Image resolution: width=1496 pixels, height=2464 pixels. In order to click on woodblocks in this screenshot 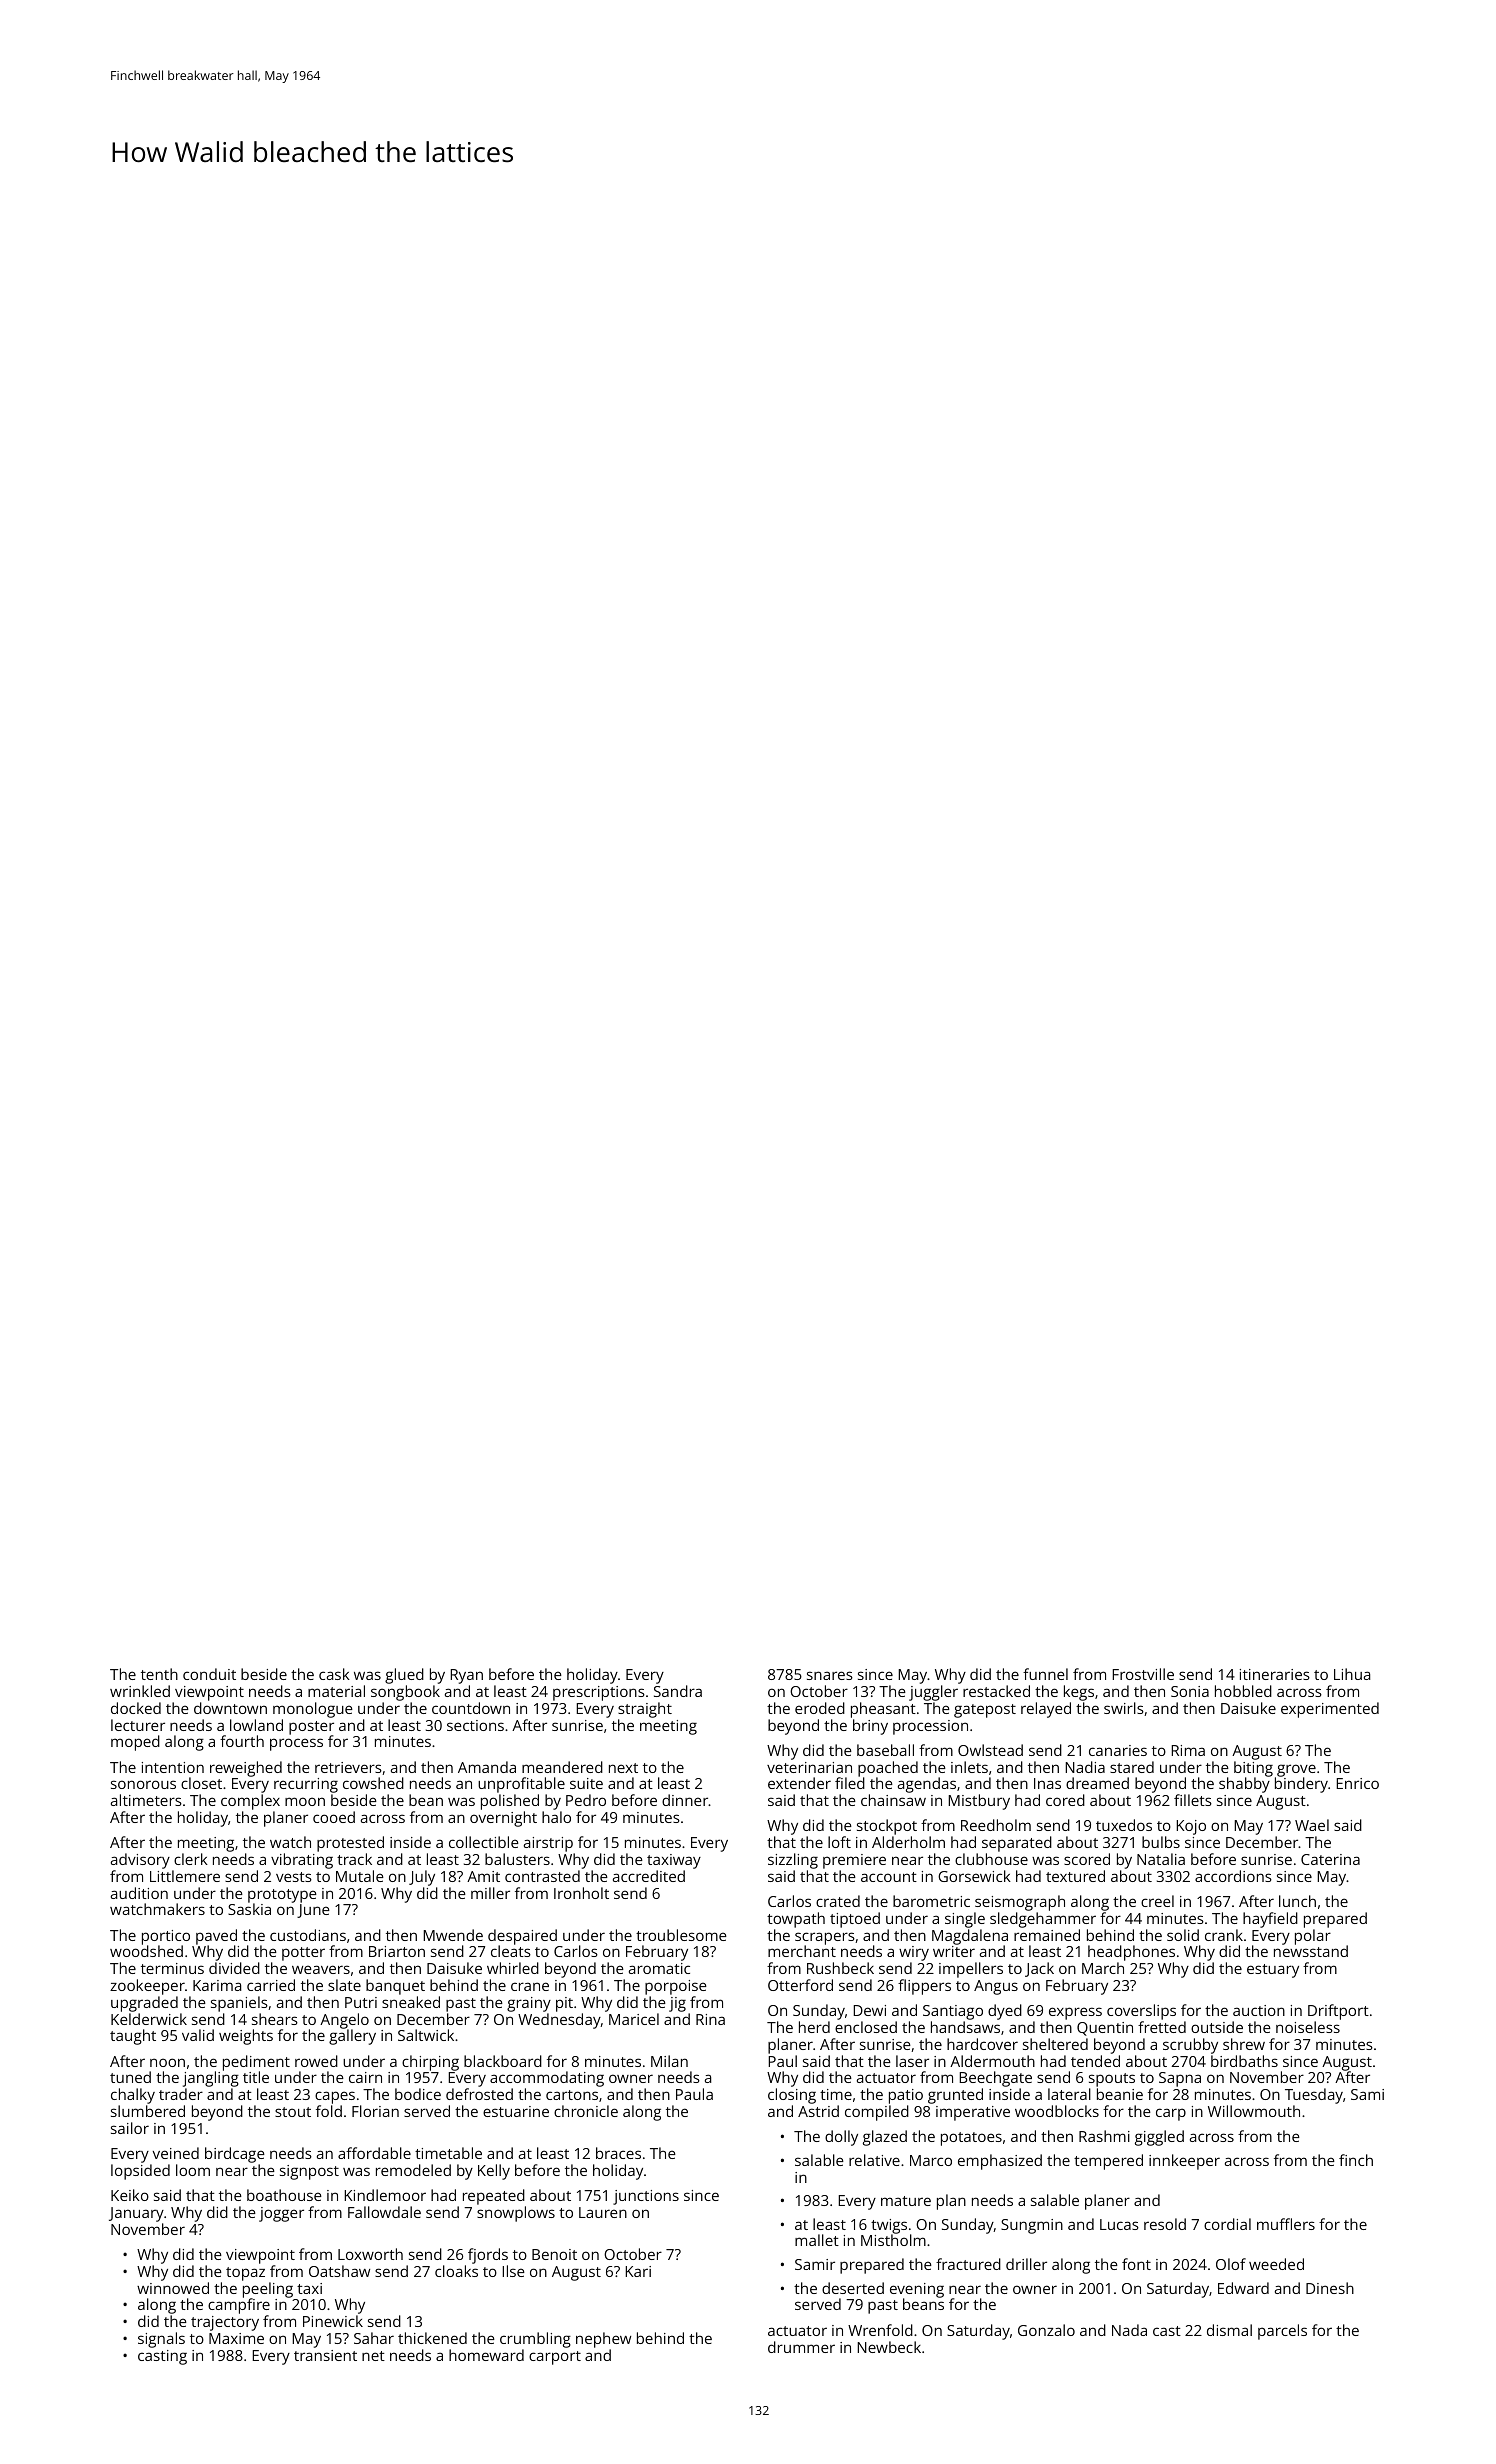, I will do `click(1057, 2111)`.
